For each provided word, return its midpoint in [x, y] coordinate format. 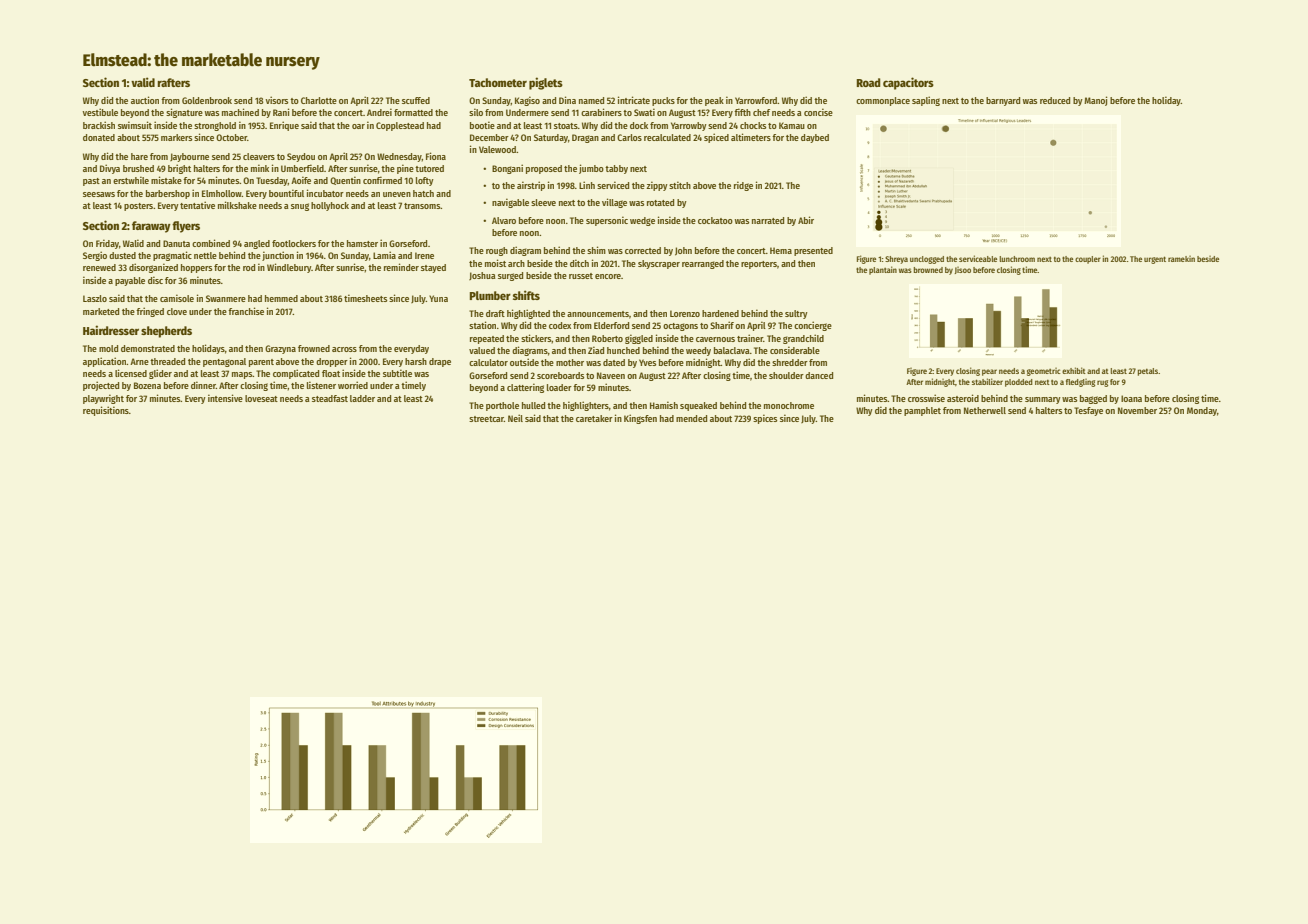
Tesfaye [1088, 411]
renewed [99, 267]
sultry [796, 314]
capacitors [908, 83]
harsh [416, 361]
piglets [546, 83]
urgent [1155, 260]
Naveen [611, 375]
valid [143, 82]
